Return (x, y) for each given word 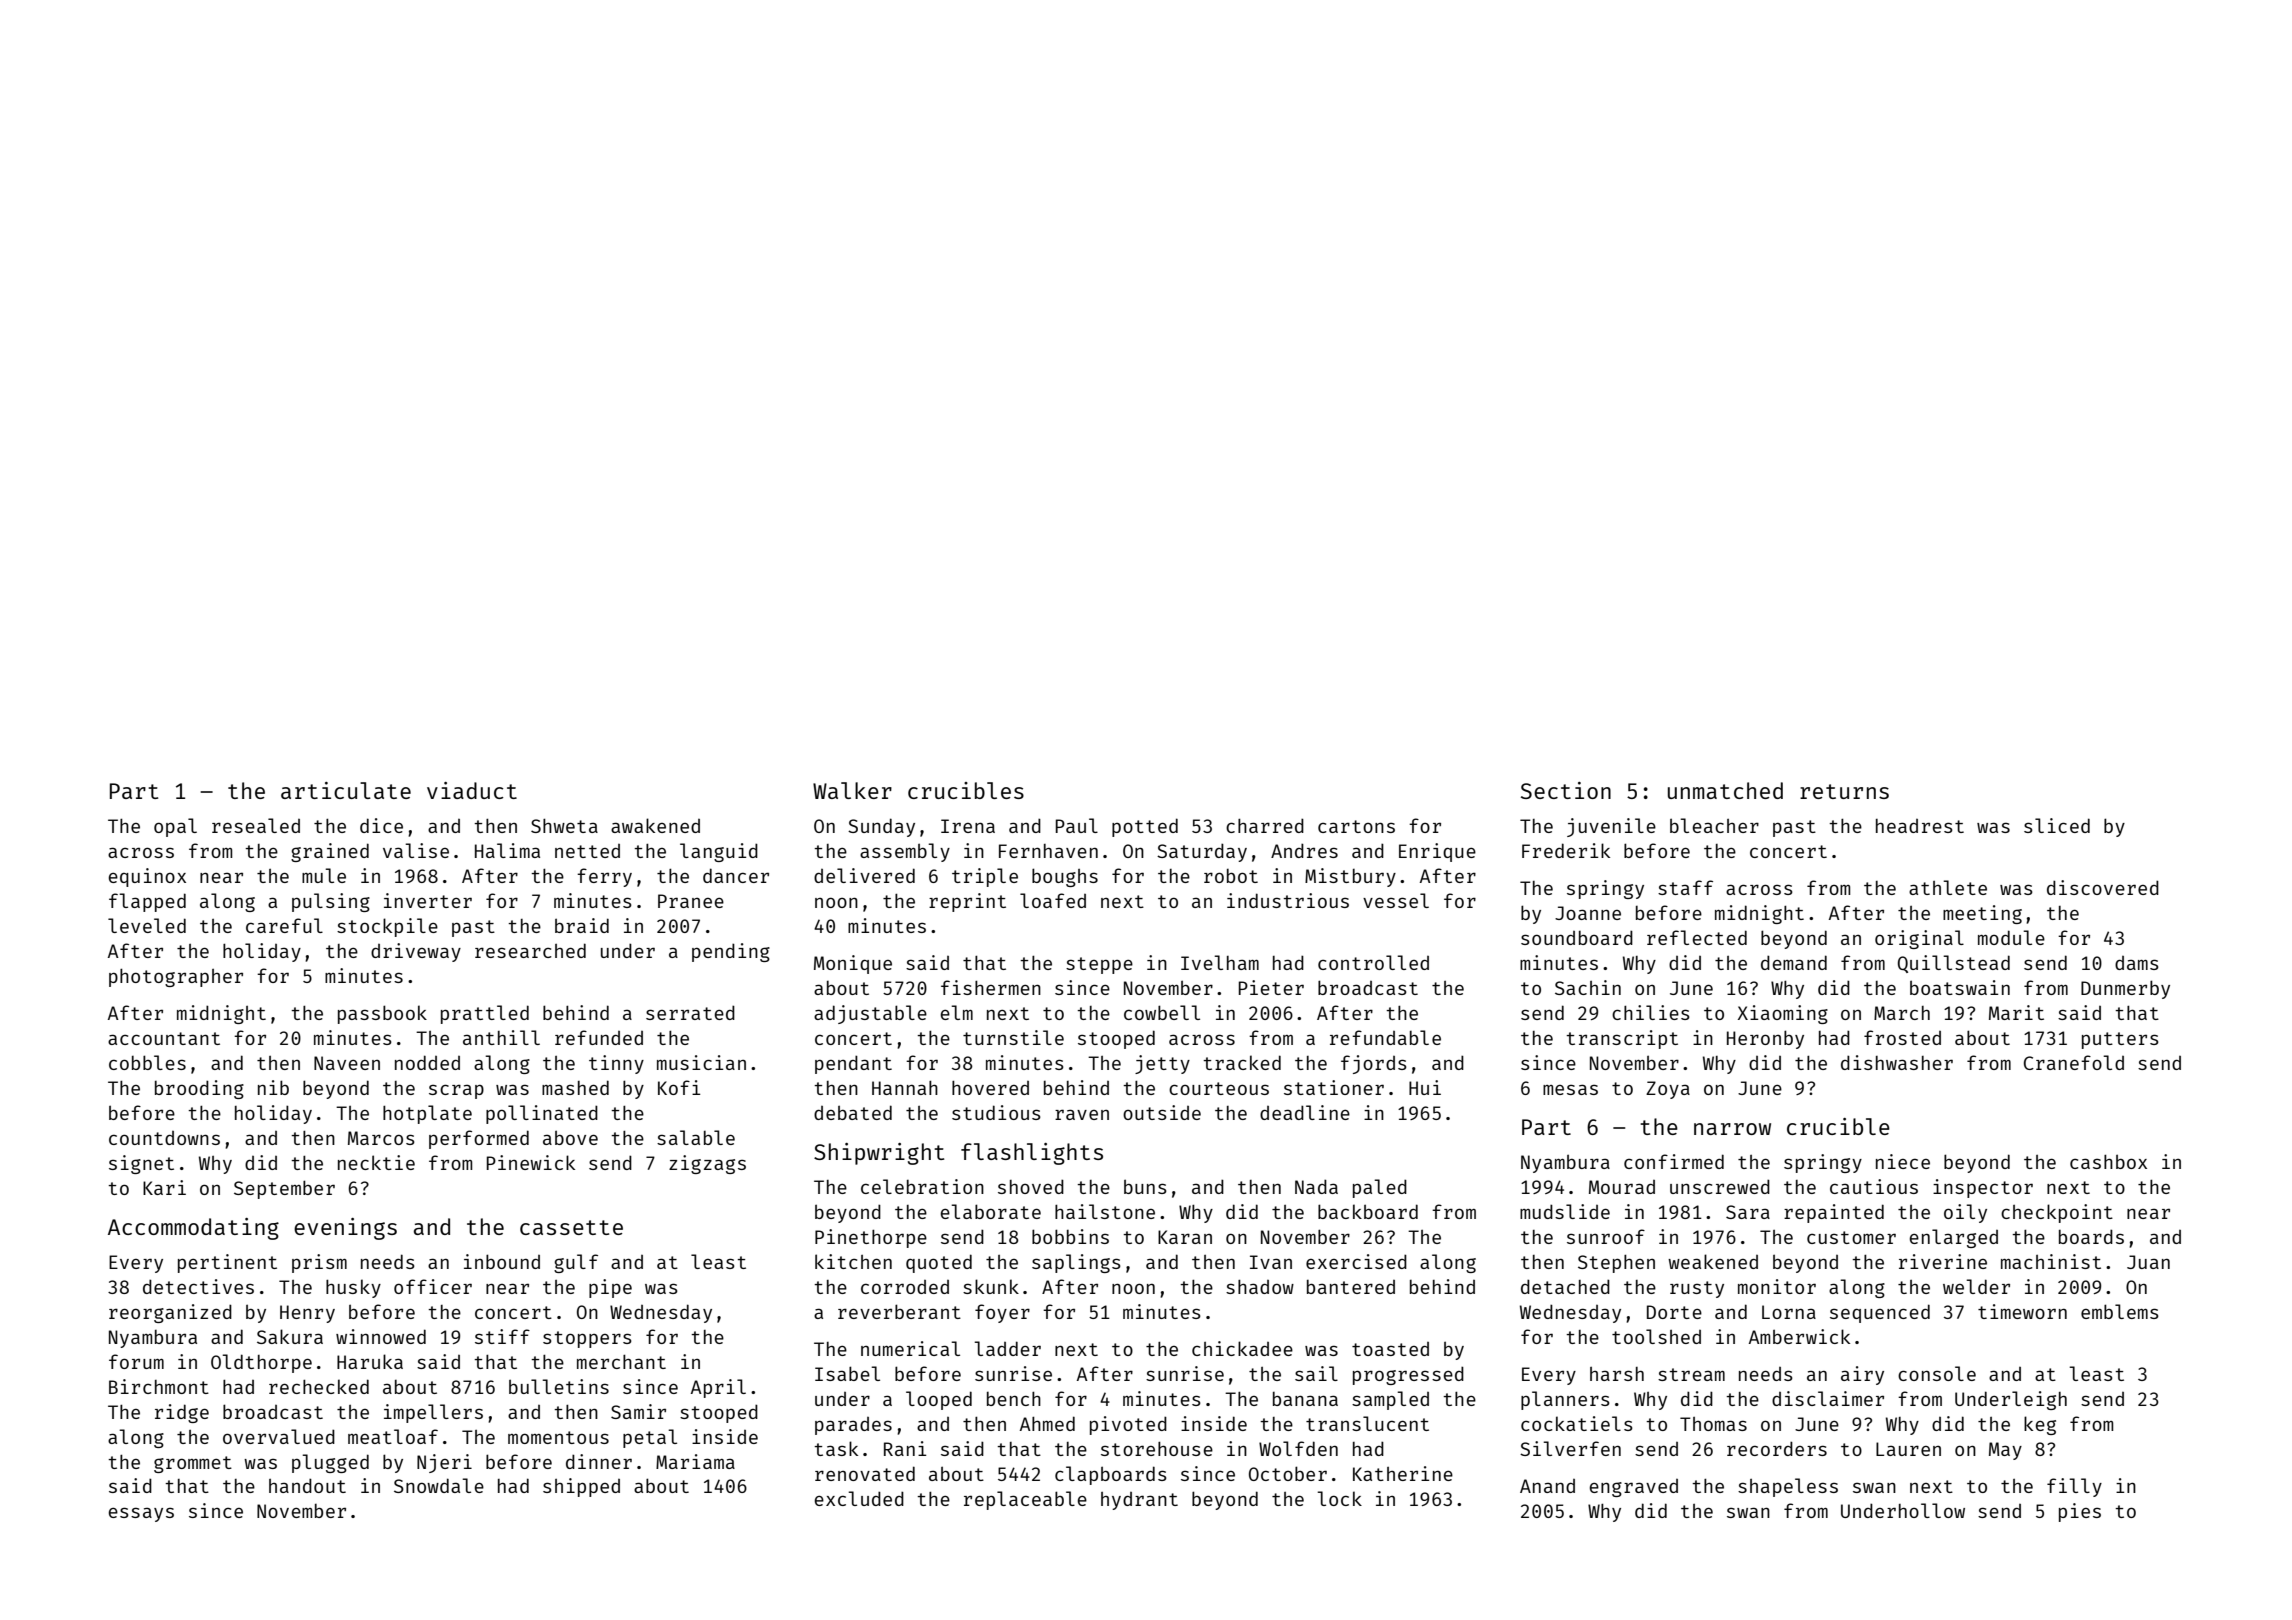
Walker (852, 790)
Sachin (1588, 987)
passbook (382, 1014)
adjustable (870, 1014)
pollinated (542, 1114)
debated (853, 1112)
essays (141, 1514)
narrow (1732, 1129)
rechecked (319, 1386)
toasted (1390, 1349)
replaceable (1025, 1500)
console (1937, 1373)
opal (175, 827)
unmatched (1725, 790)
